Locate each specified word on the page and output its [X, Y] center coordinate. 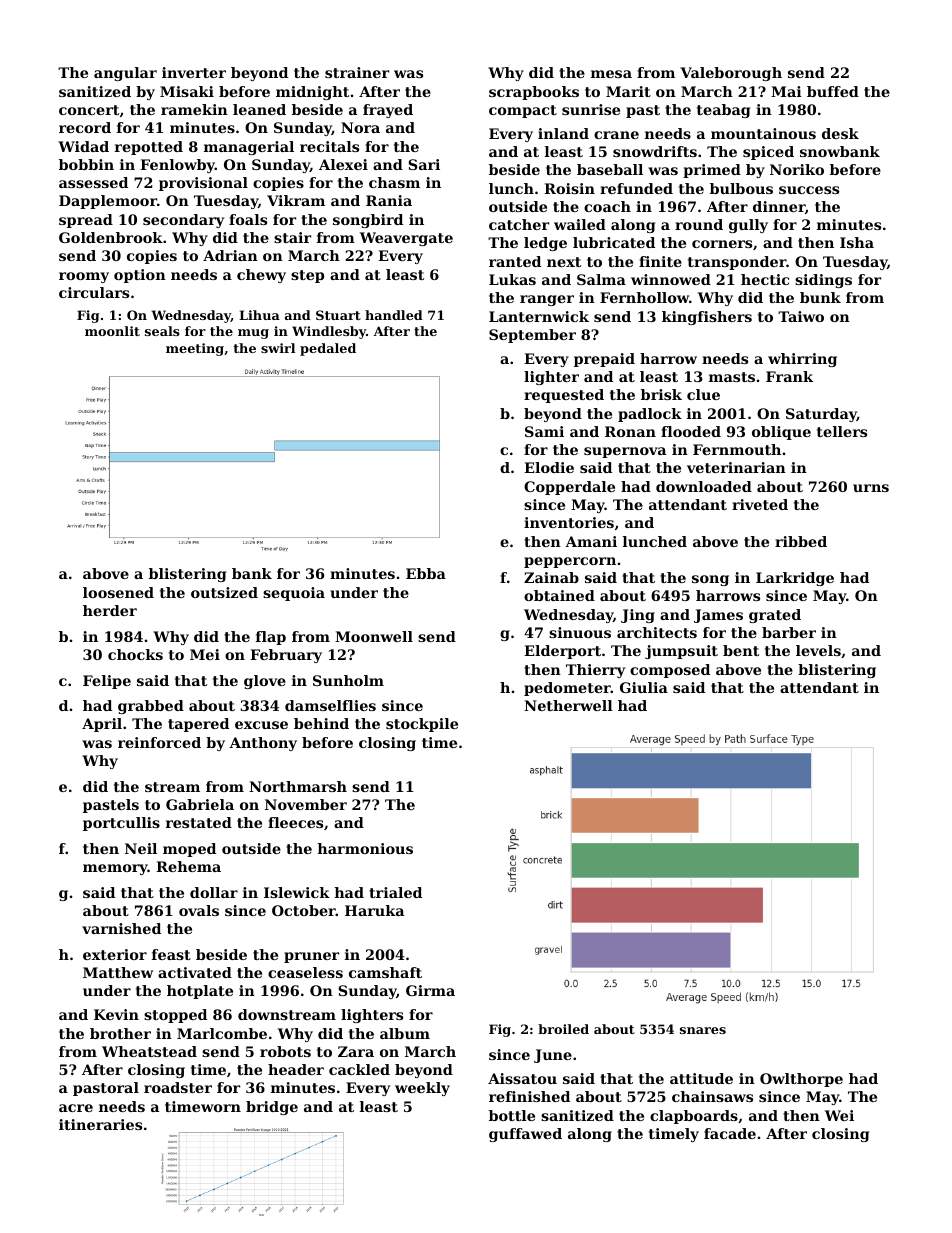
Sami [544, 431]
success [809, 190]
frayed [388, 111]
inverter [194, 72]
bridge [272, 1108]
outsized [224, 592]
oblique [781, 433]
